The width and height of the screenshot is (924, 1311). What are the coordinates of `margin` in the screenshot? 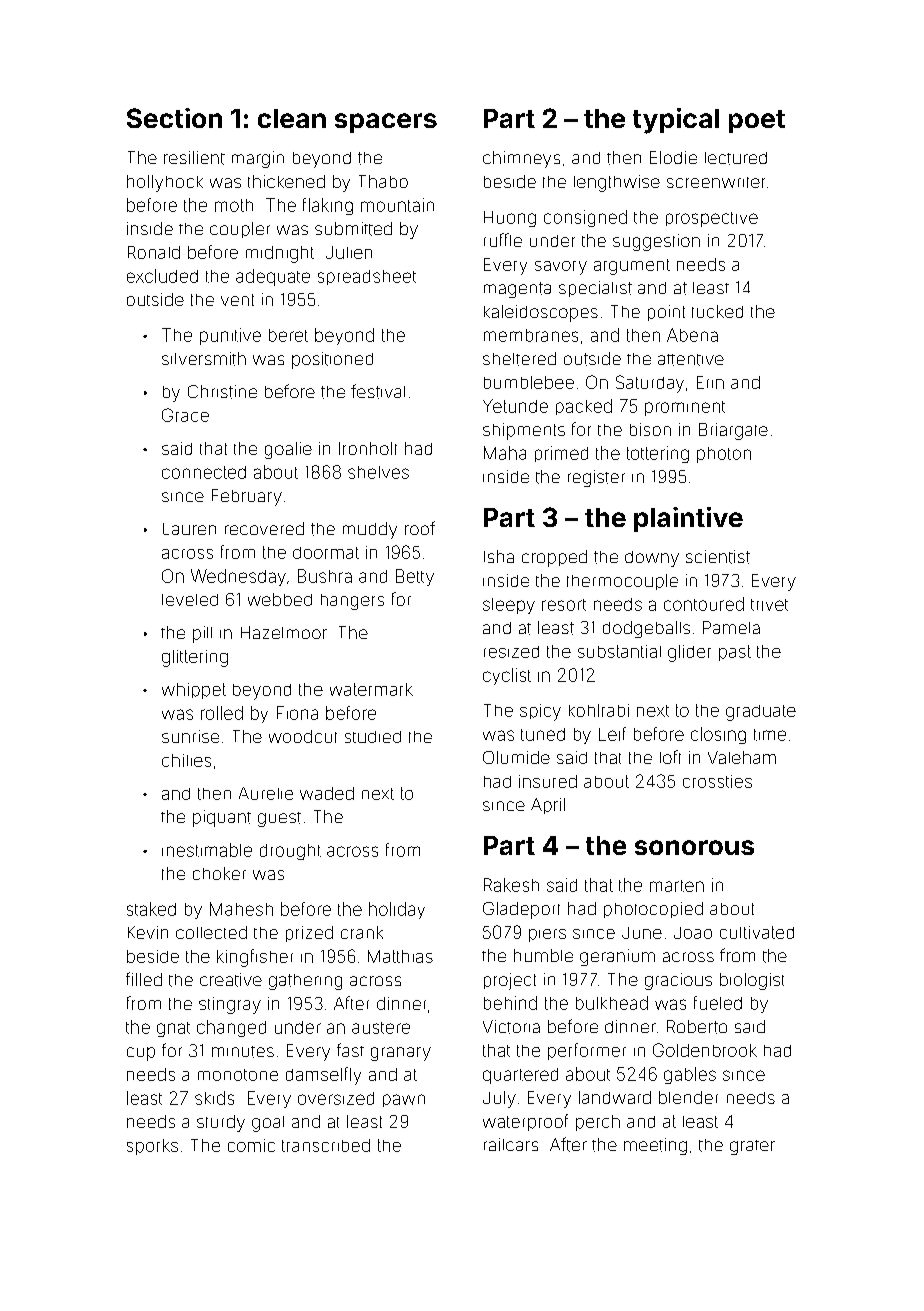 It's located at (258, 159).
